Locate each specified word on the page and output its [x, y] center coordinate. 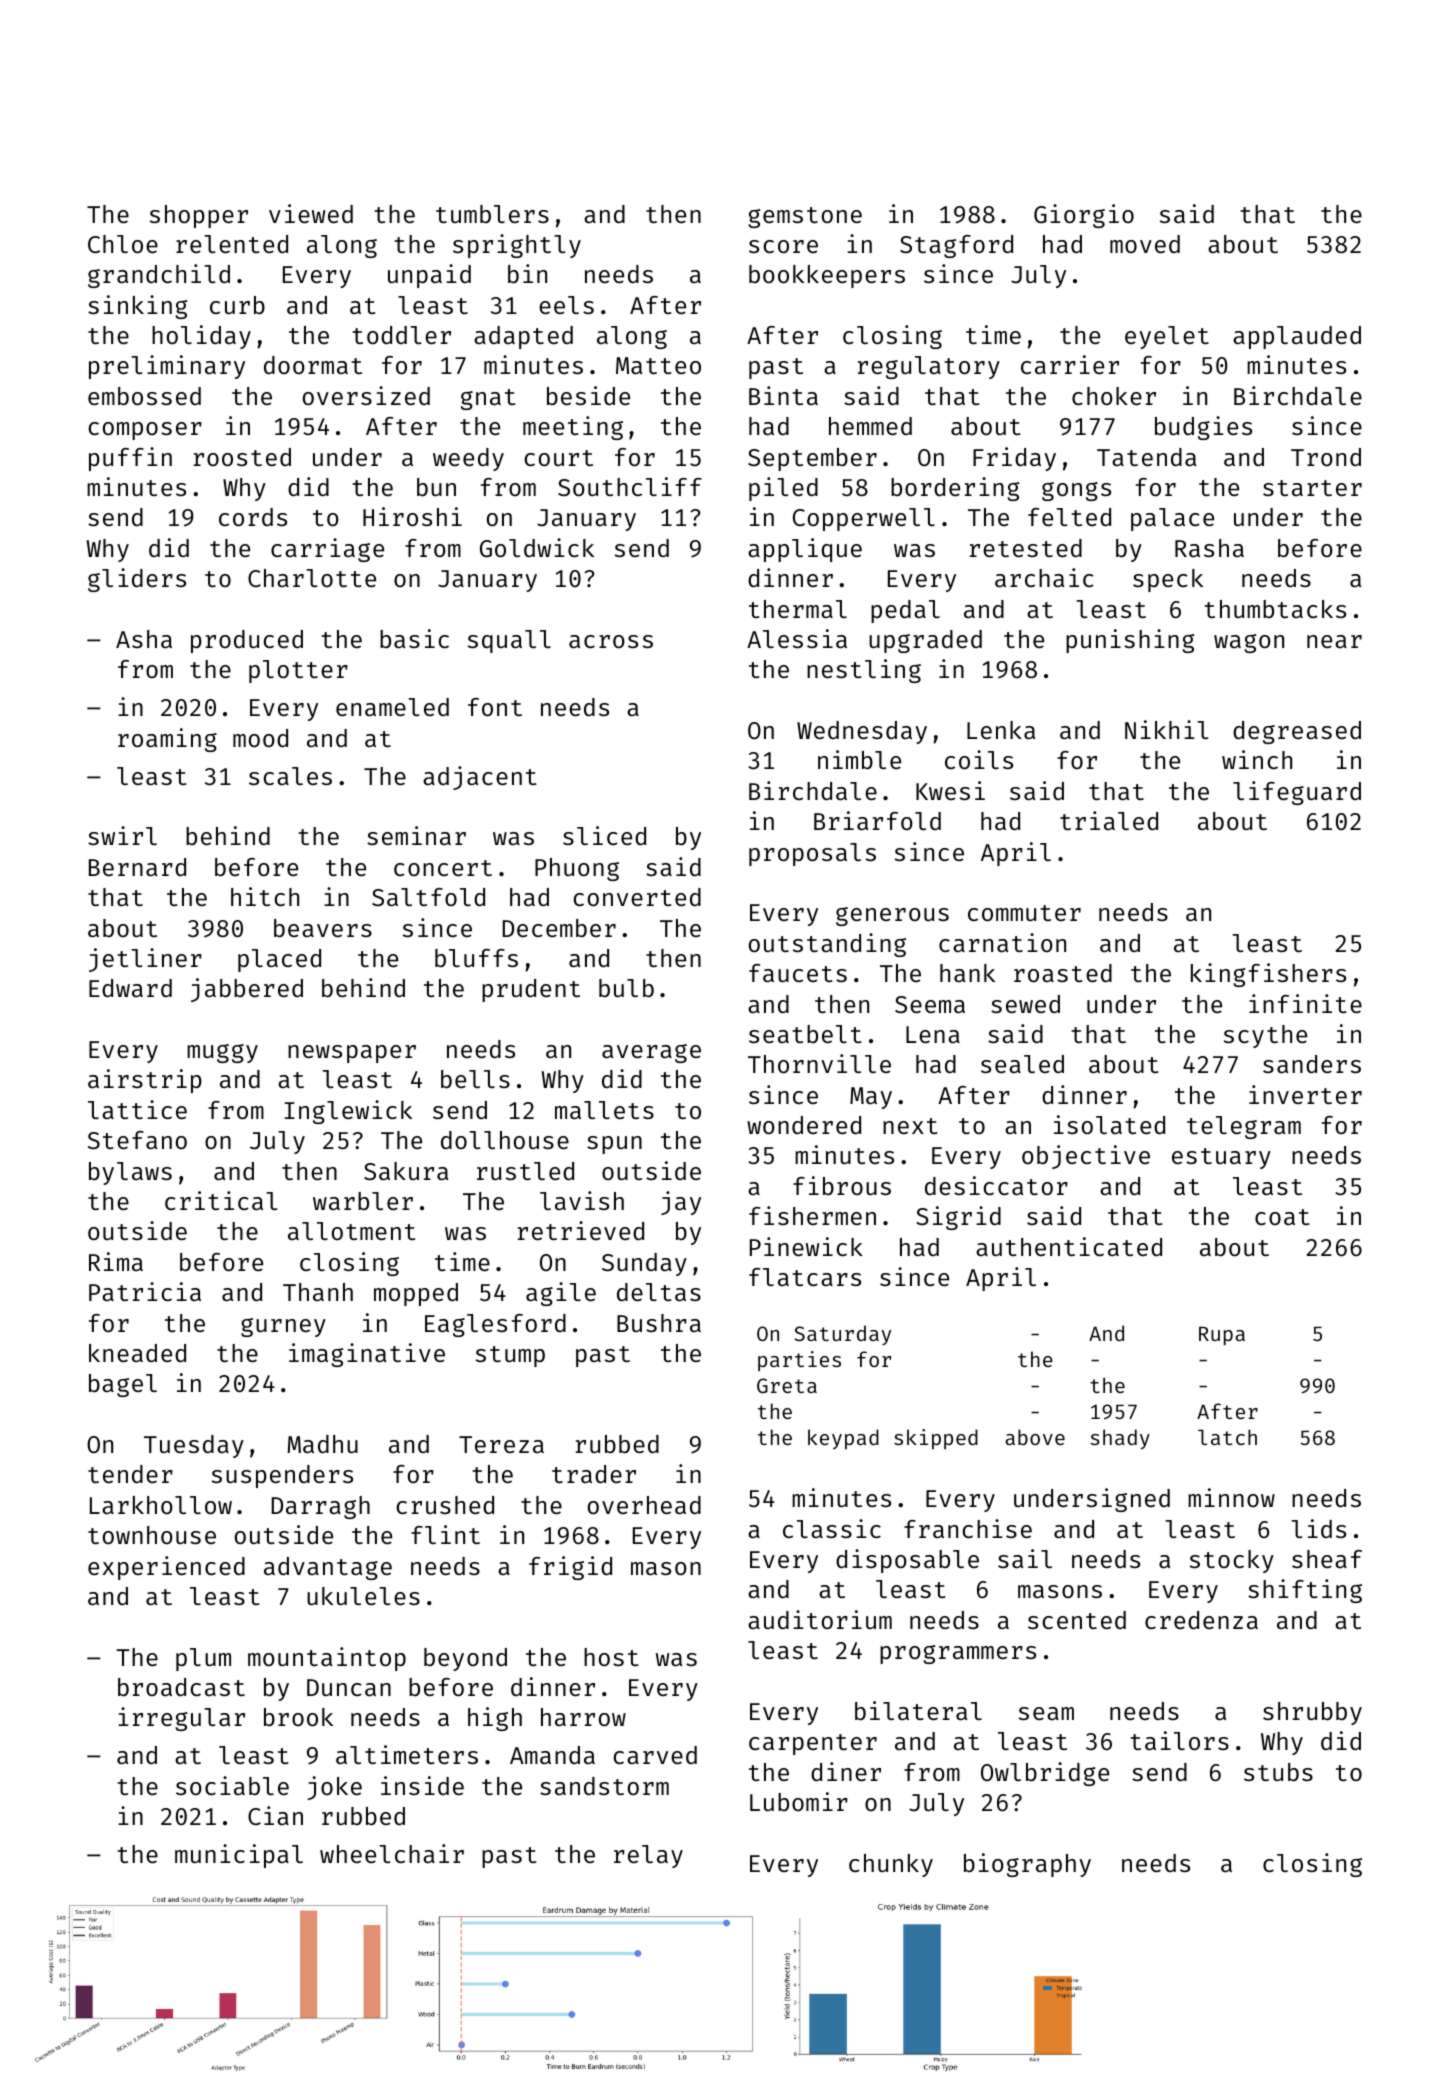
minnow [1231, 1497]
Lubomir [799, 1801]
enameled [392, 707]
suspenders [282, 1476]
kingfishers [1268, 975]
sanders [1312, 1064]
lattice [137, 1109]
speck [1168, 580]
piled [783, 489]
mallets [604, 1110]
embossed [144, 396]
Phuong [577, 869]
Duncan [349, 1687]
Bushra [659, 1323]
